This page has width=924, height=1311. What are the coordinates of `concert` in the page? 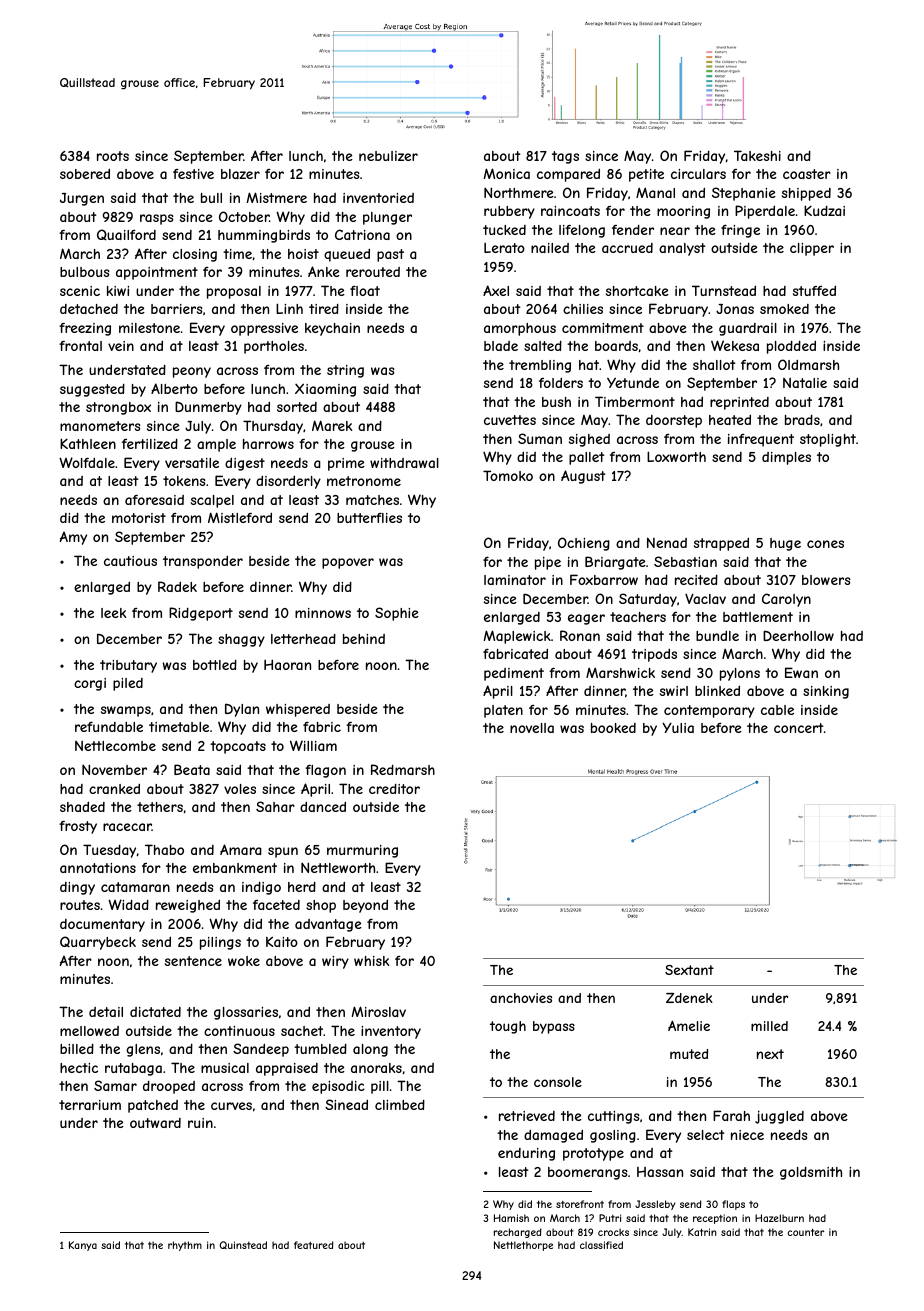 It's located at (798, 728).
